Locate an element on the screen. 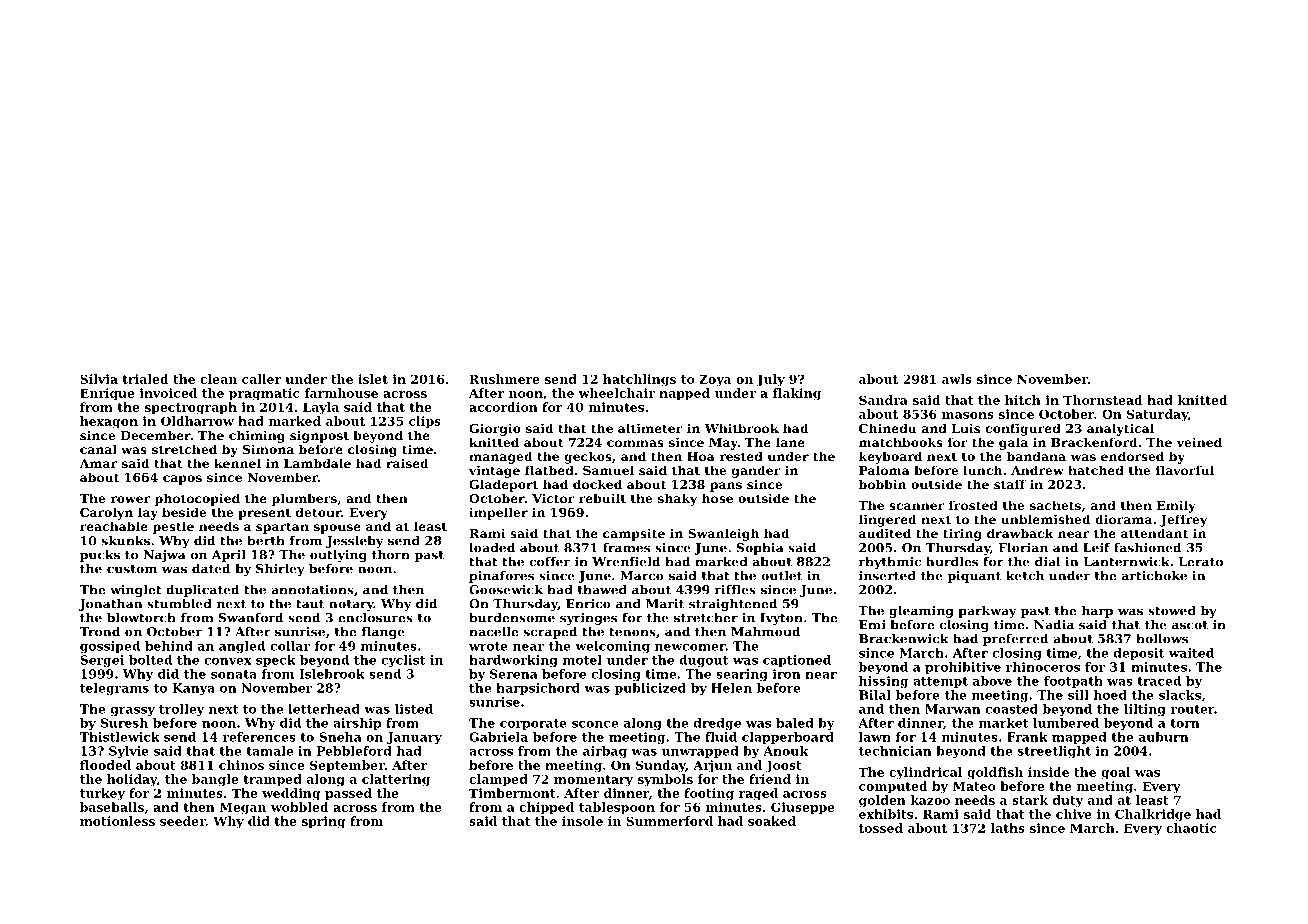 This screenshot has width=1308, height=924. rhinoceros is located at coordinates (1043, 667).
